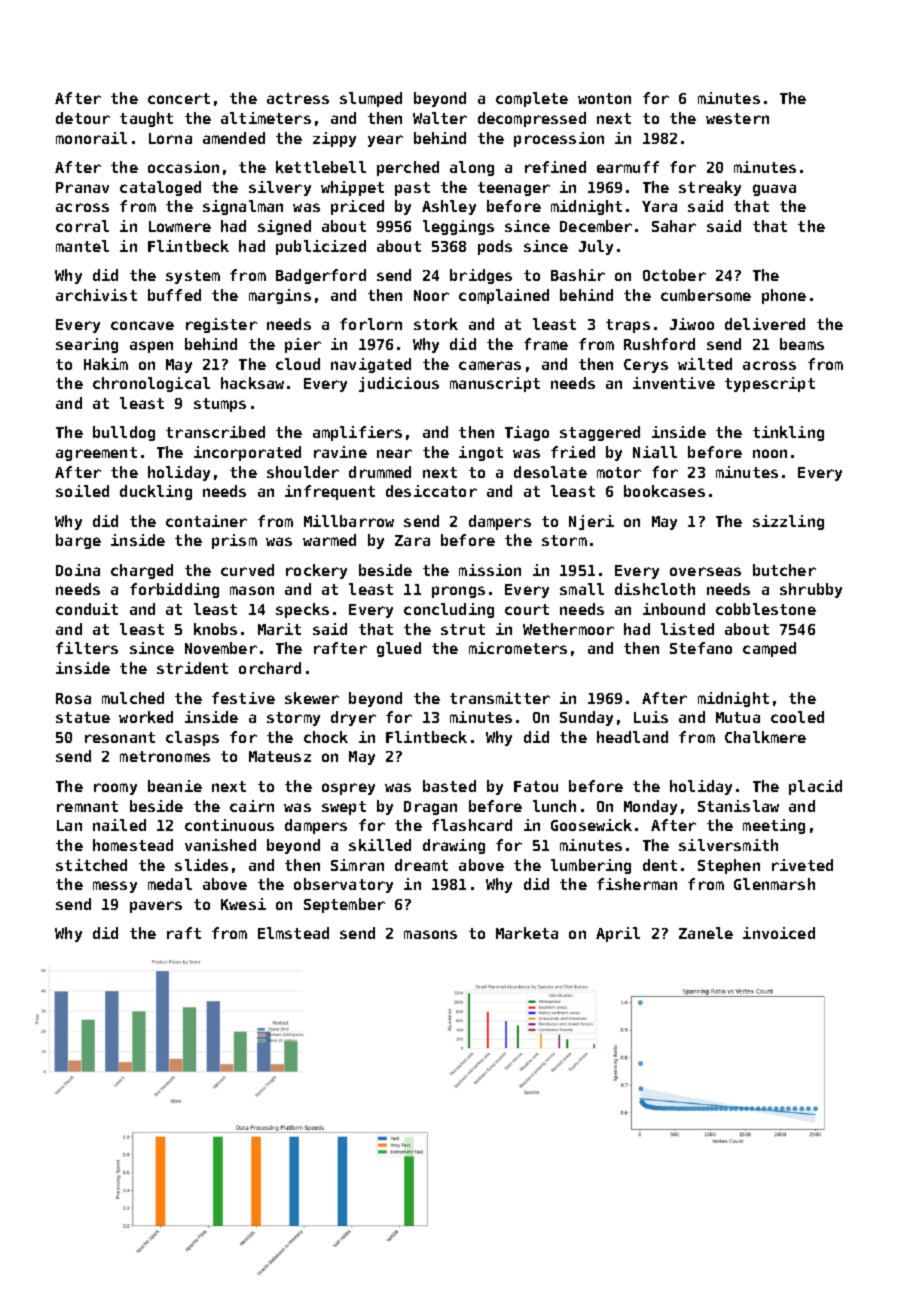 The width and height of the screenshot is (908, 1316). What do you see at coordinates (815, 787) in the screenshot?
I see `placid` at bounding box center [815, 787].
